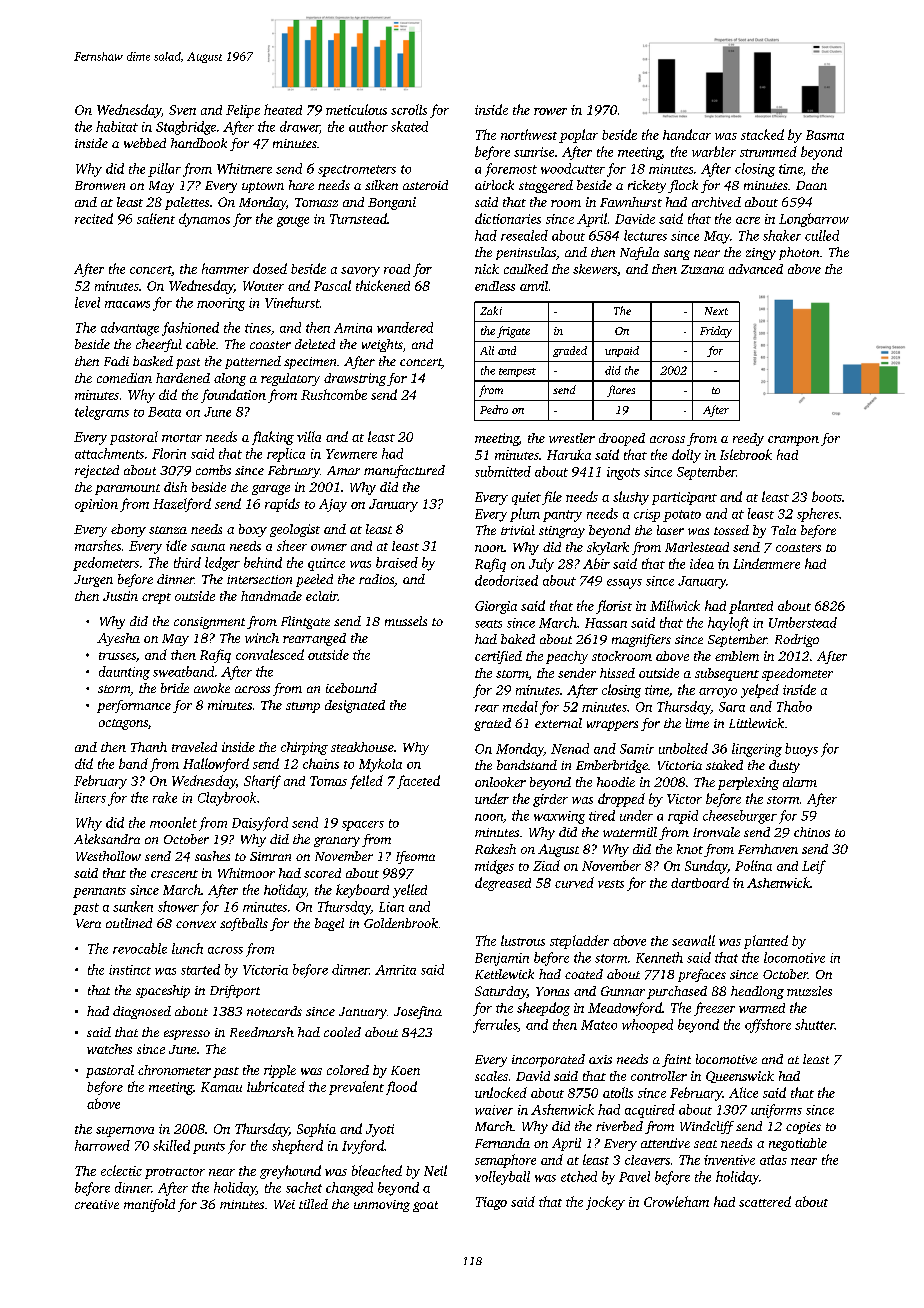 The height and width of the screenshot is (1308, 924). Describe the element at coordinates (496, 607) in the screenshot. I see `Giorgia` at that location.
